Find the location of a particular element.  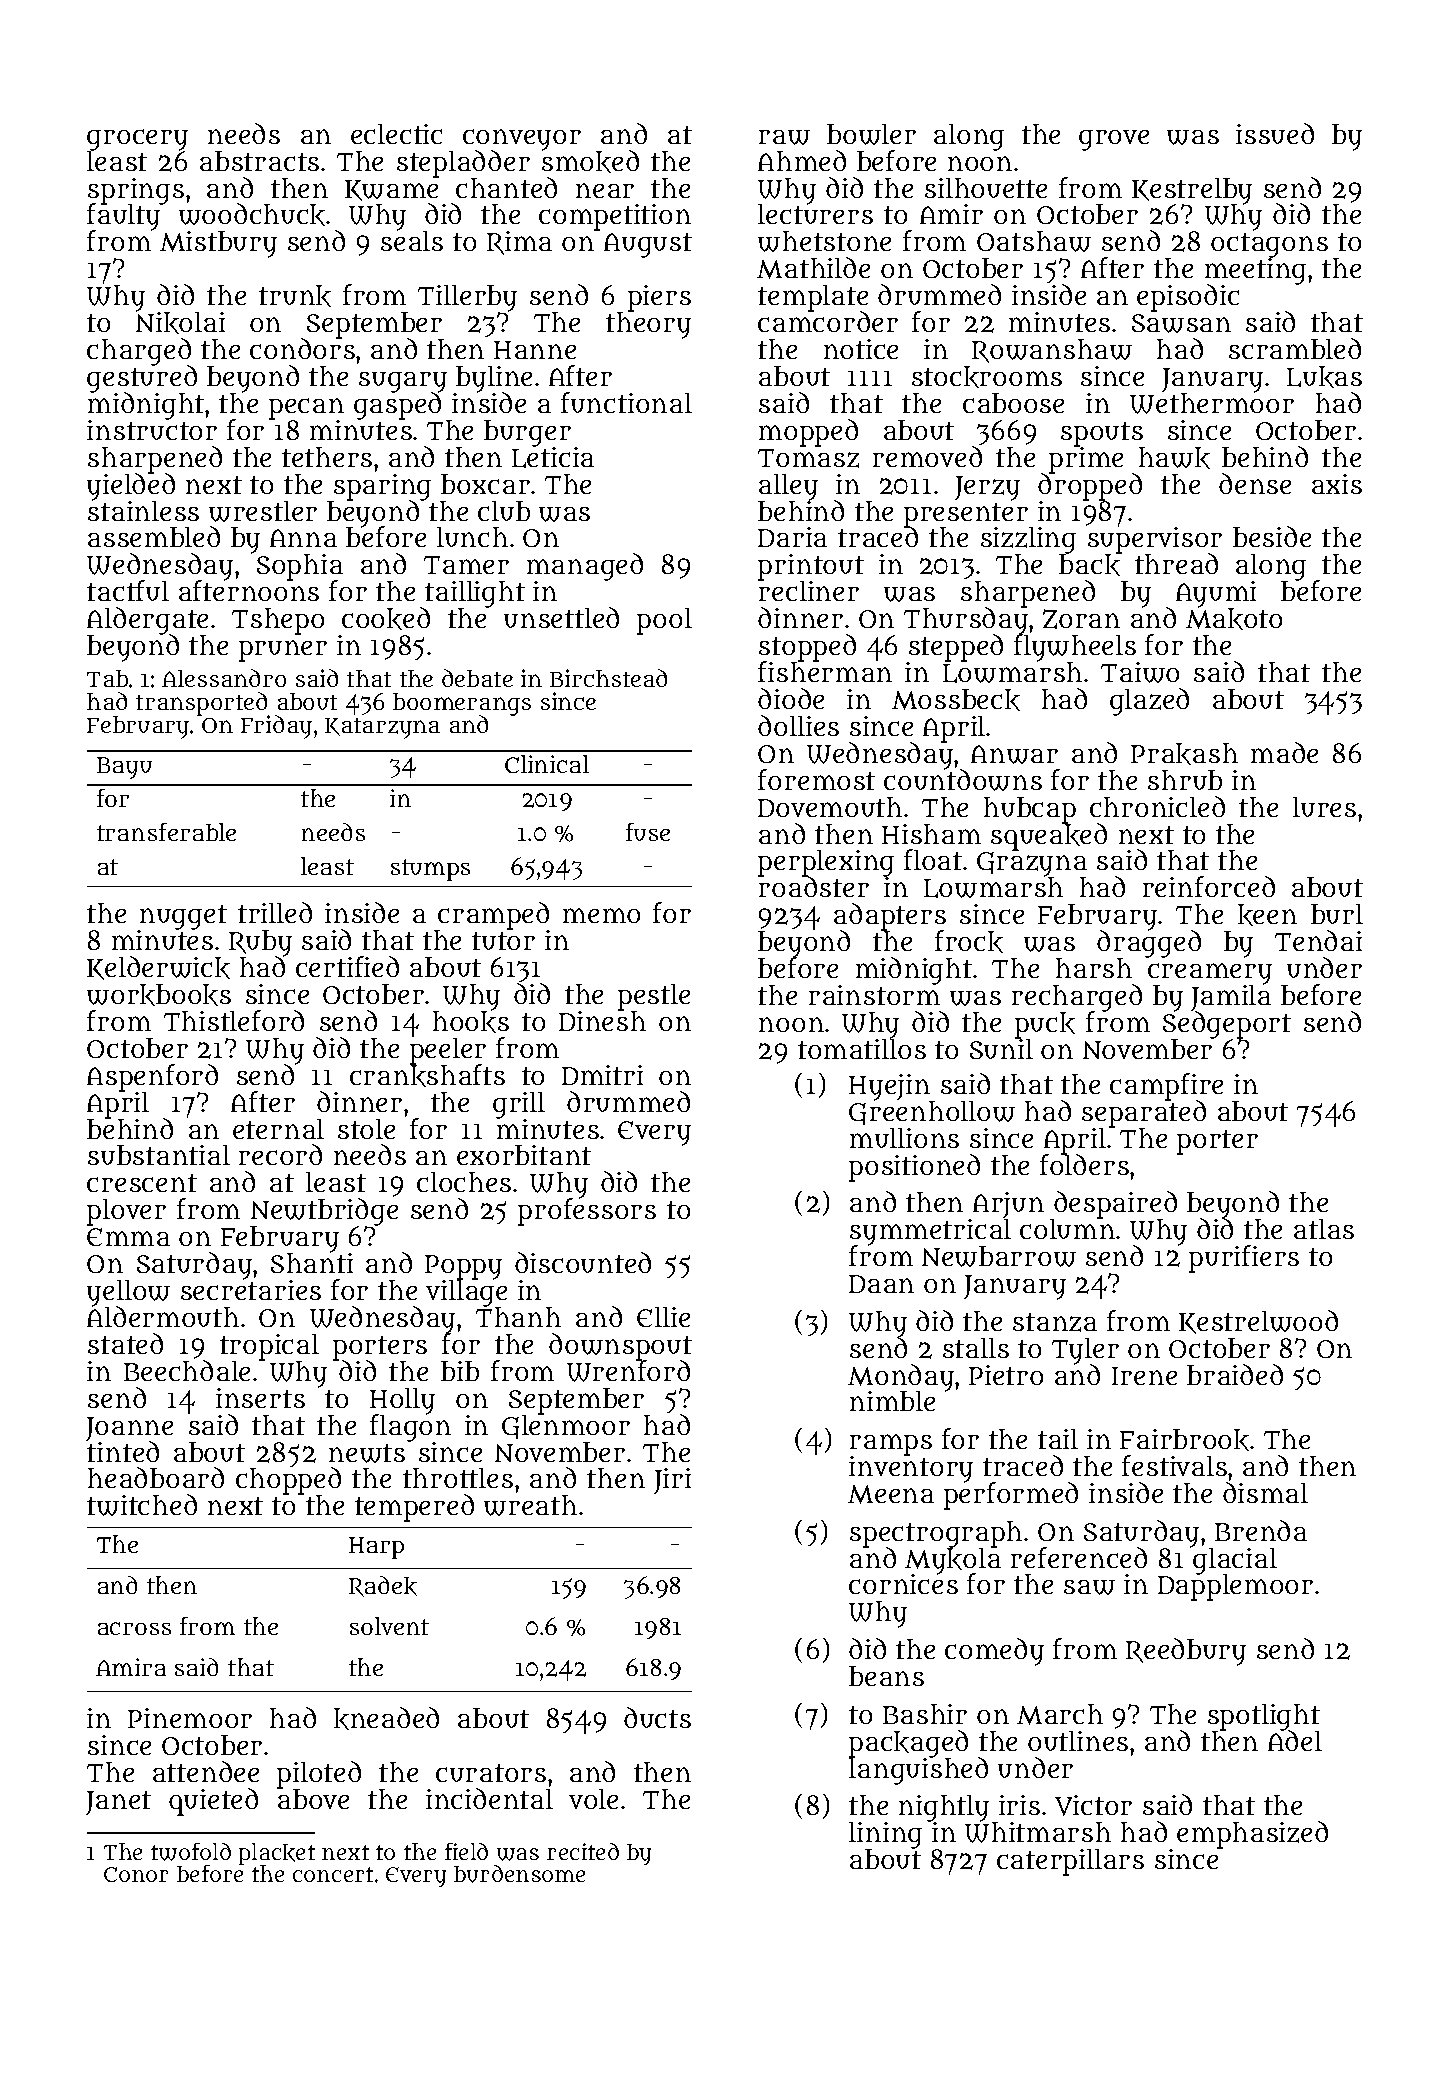

purifiers is located at coordinates (1244, 1259).
